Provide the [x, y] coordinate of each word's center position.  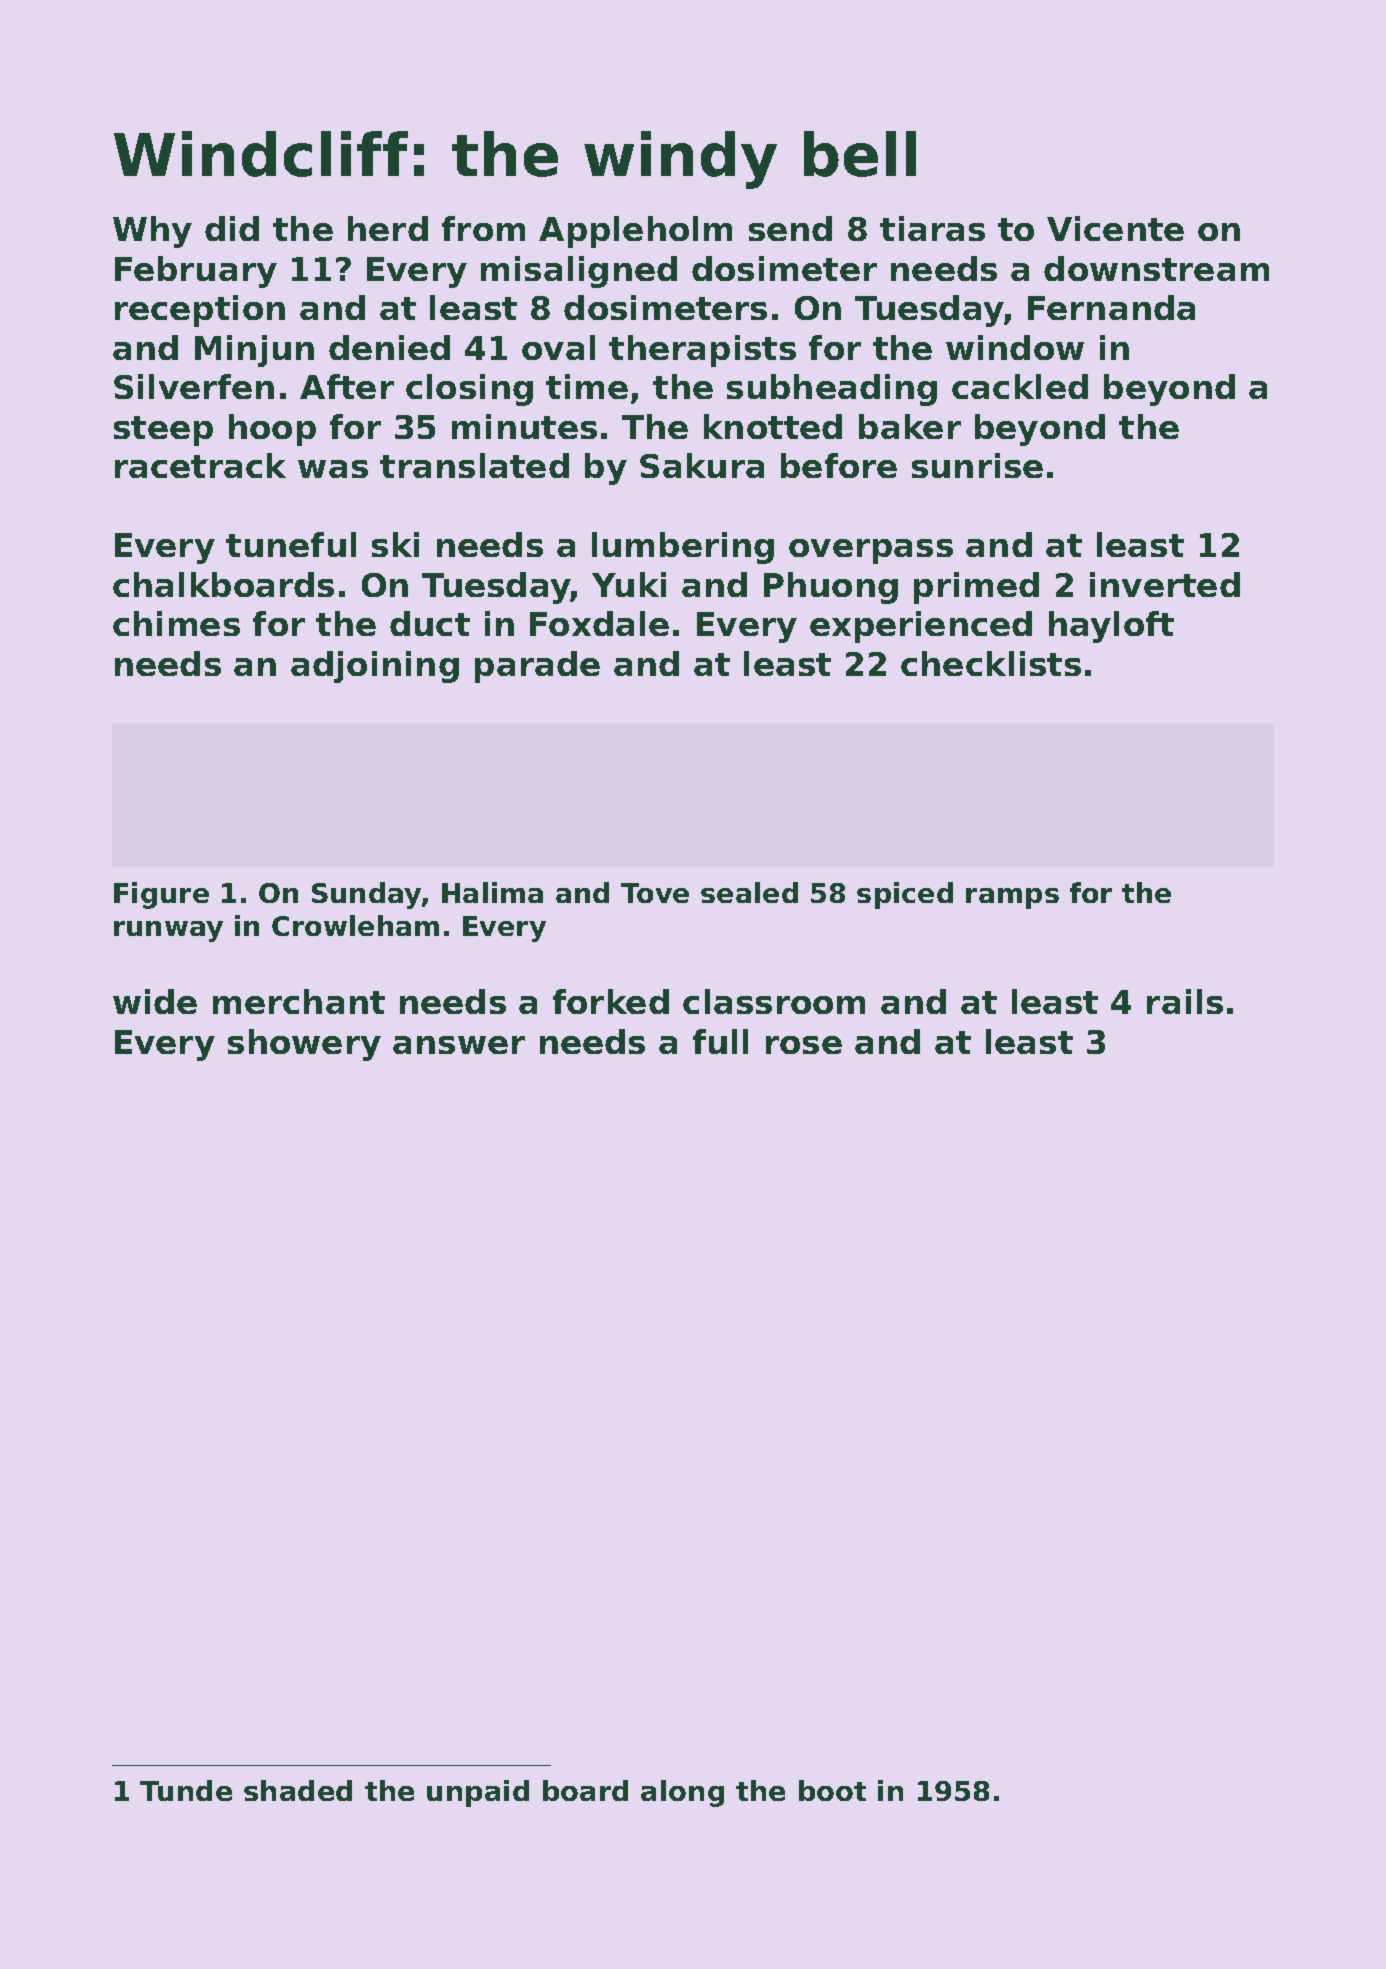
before [839, 465]
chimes [176, 623]
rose [804, 1045]
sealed [749, 892]
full [720, 1041]
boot [832, 1790]
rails [1185, 1001]
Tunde [186, 1790]
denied [389, 347]
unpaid [478, 1793]
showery [304, 1045]
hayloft [1111, 627]
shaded [298, 1790]
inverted [1165, 584]
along [682, 1793]
